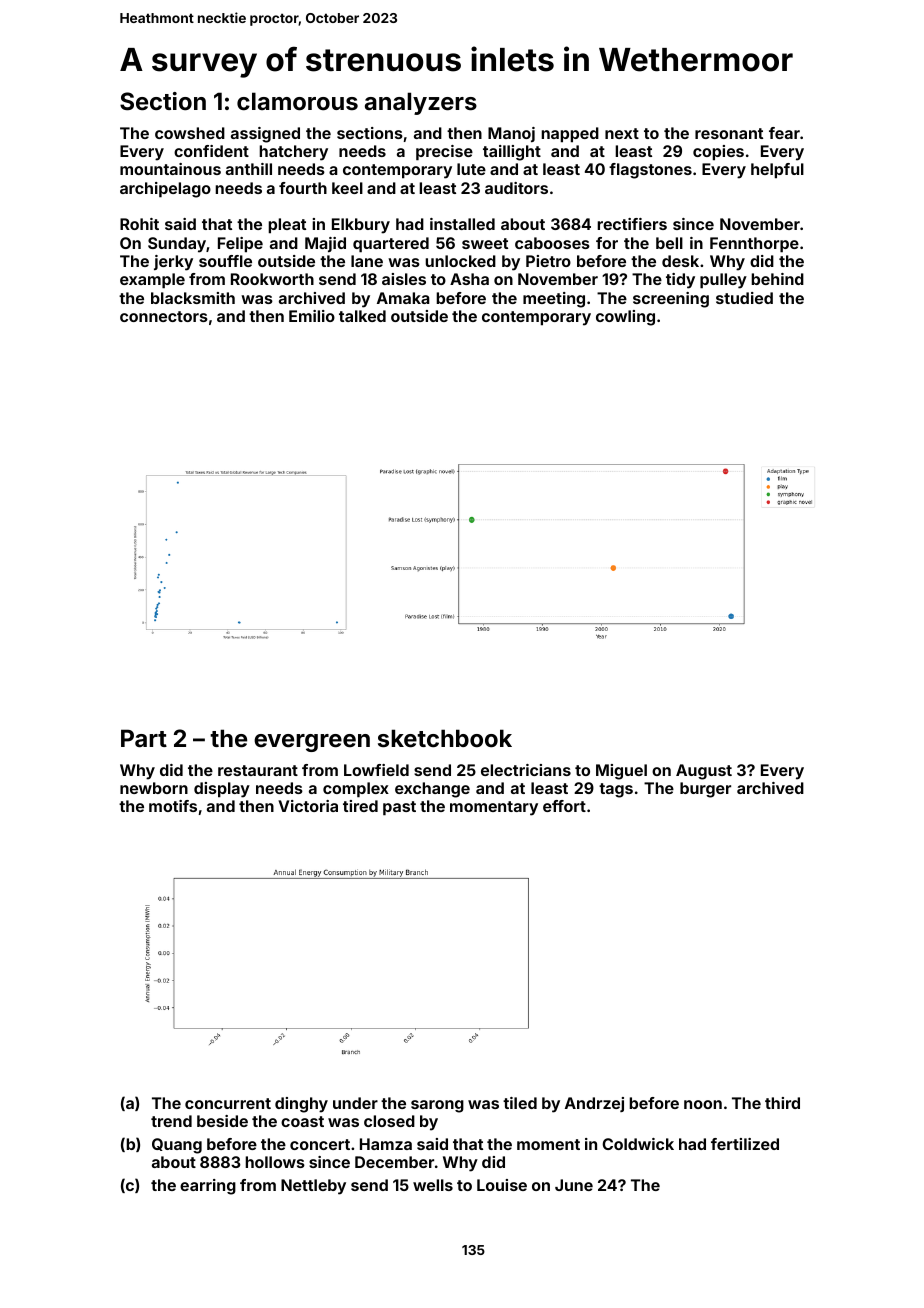  What do you see at coordinates (621, 772) in the screenshot?
I see `Miguel` at bounding box center [621, 772].
